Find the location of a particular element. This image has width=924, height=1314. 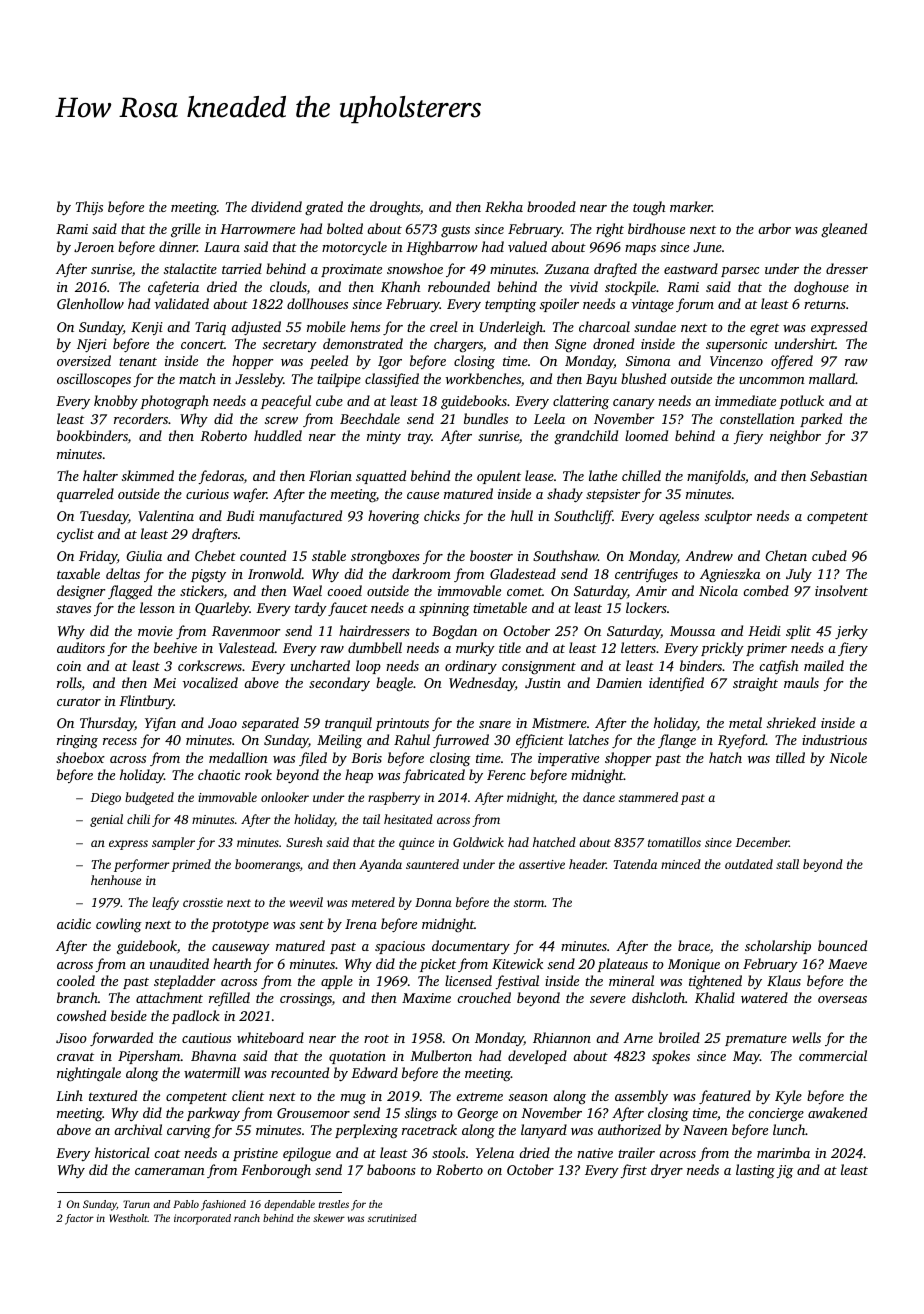

first is located at coordinates (633, 1171).
